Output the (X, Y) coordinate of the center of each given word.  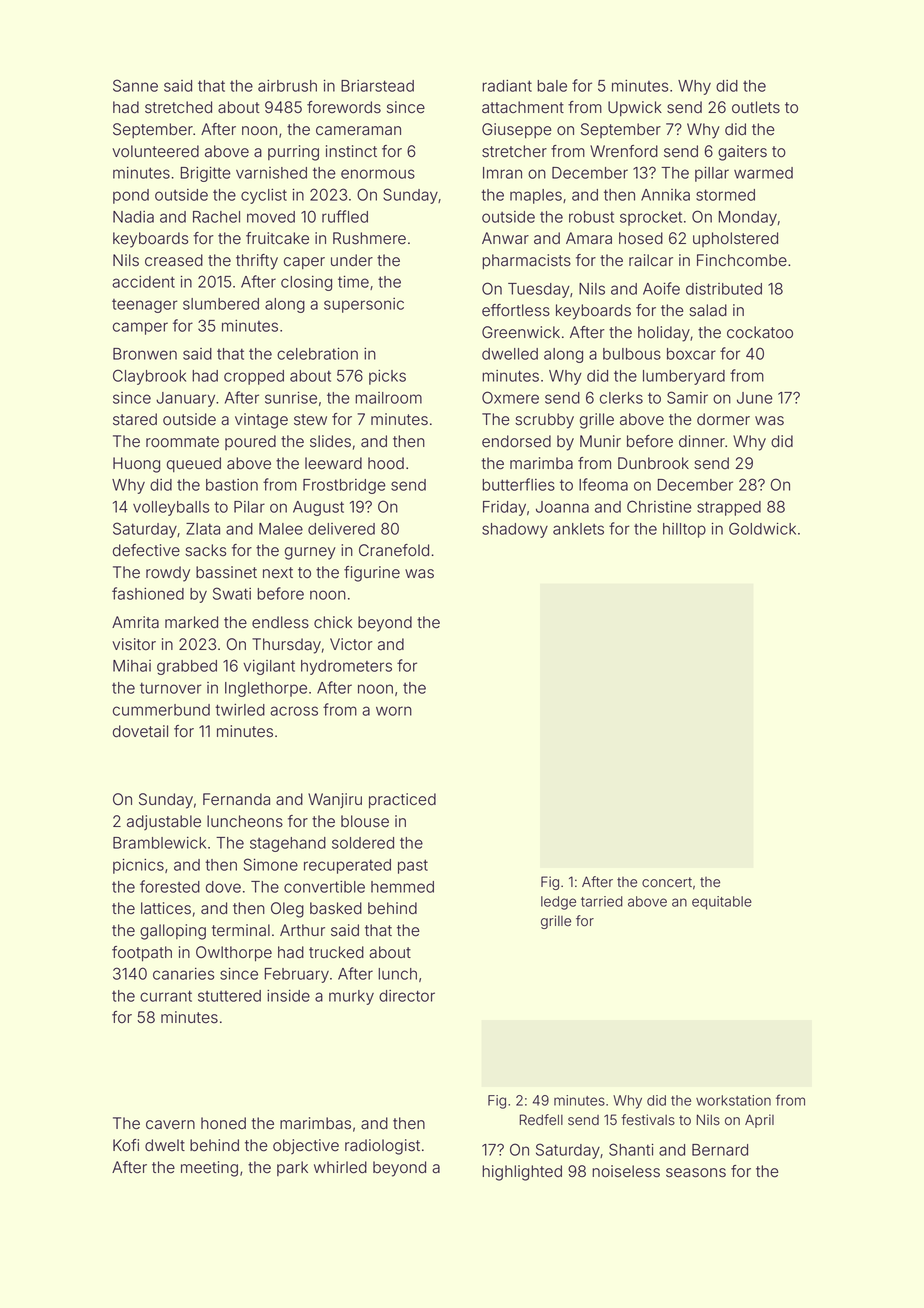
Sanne (135, 85)
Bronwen (145, 354)
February (297, 975)
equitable (722, 903)
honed (223, 1123)
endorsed (516, 441)
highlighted (522, 1173)
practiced (402, 801)
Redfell (541, 1120)
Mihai (132, 666)
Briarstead (377, 86)
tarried (602, 901)
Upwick (635, 108)
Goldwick (762, 528)
